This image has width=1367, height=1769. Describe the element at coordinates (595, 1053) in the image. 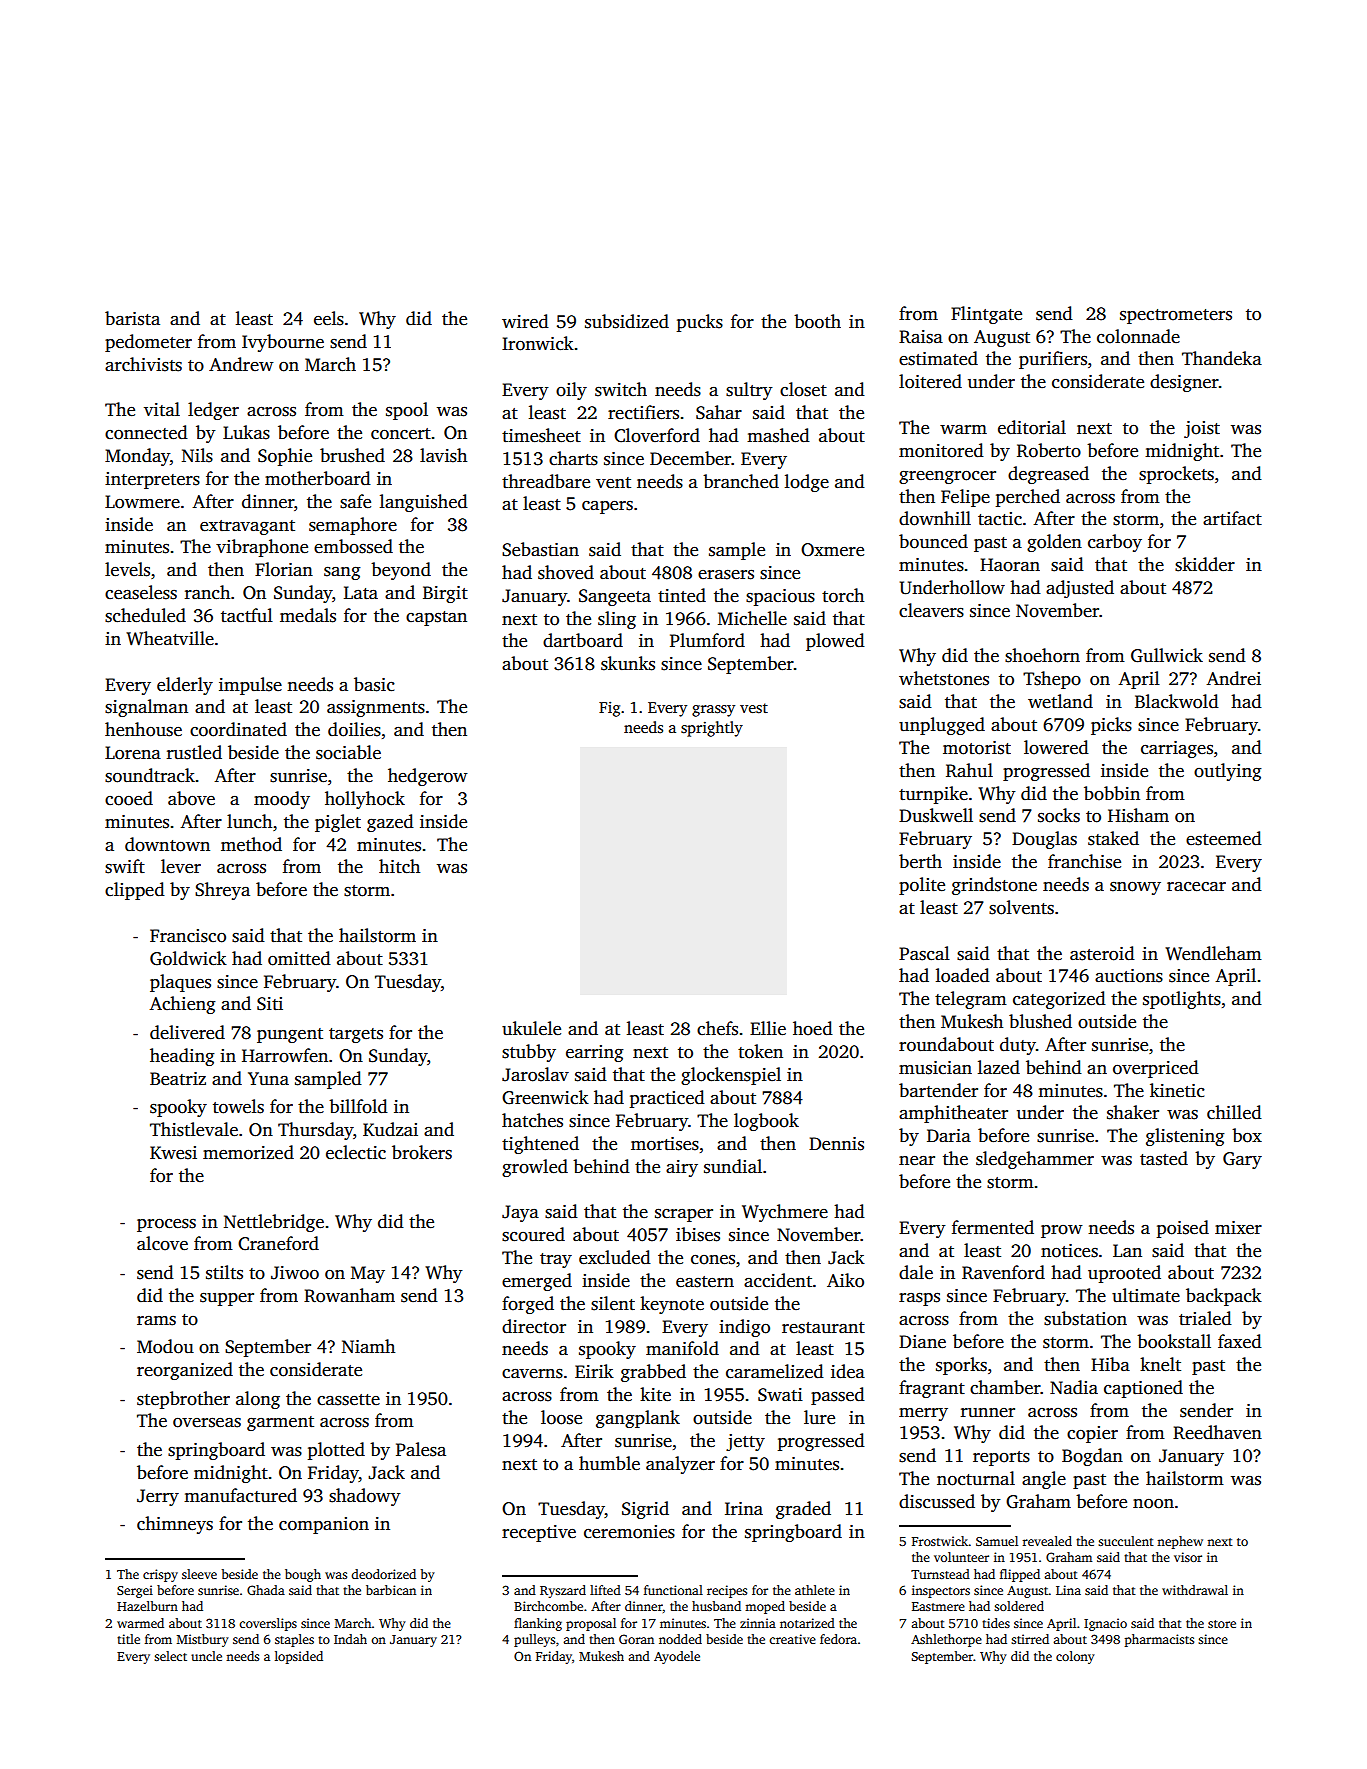

I see `earring` at that location.
